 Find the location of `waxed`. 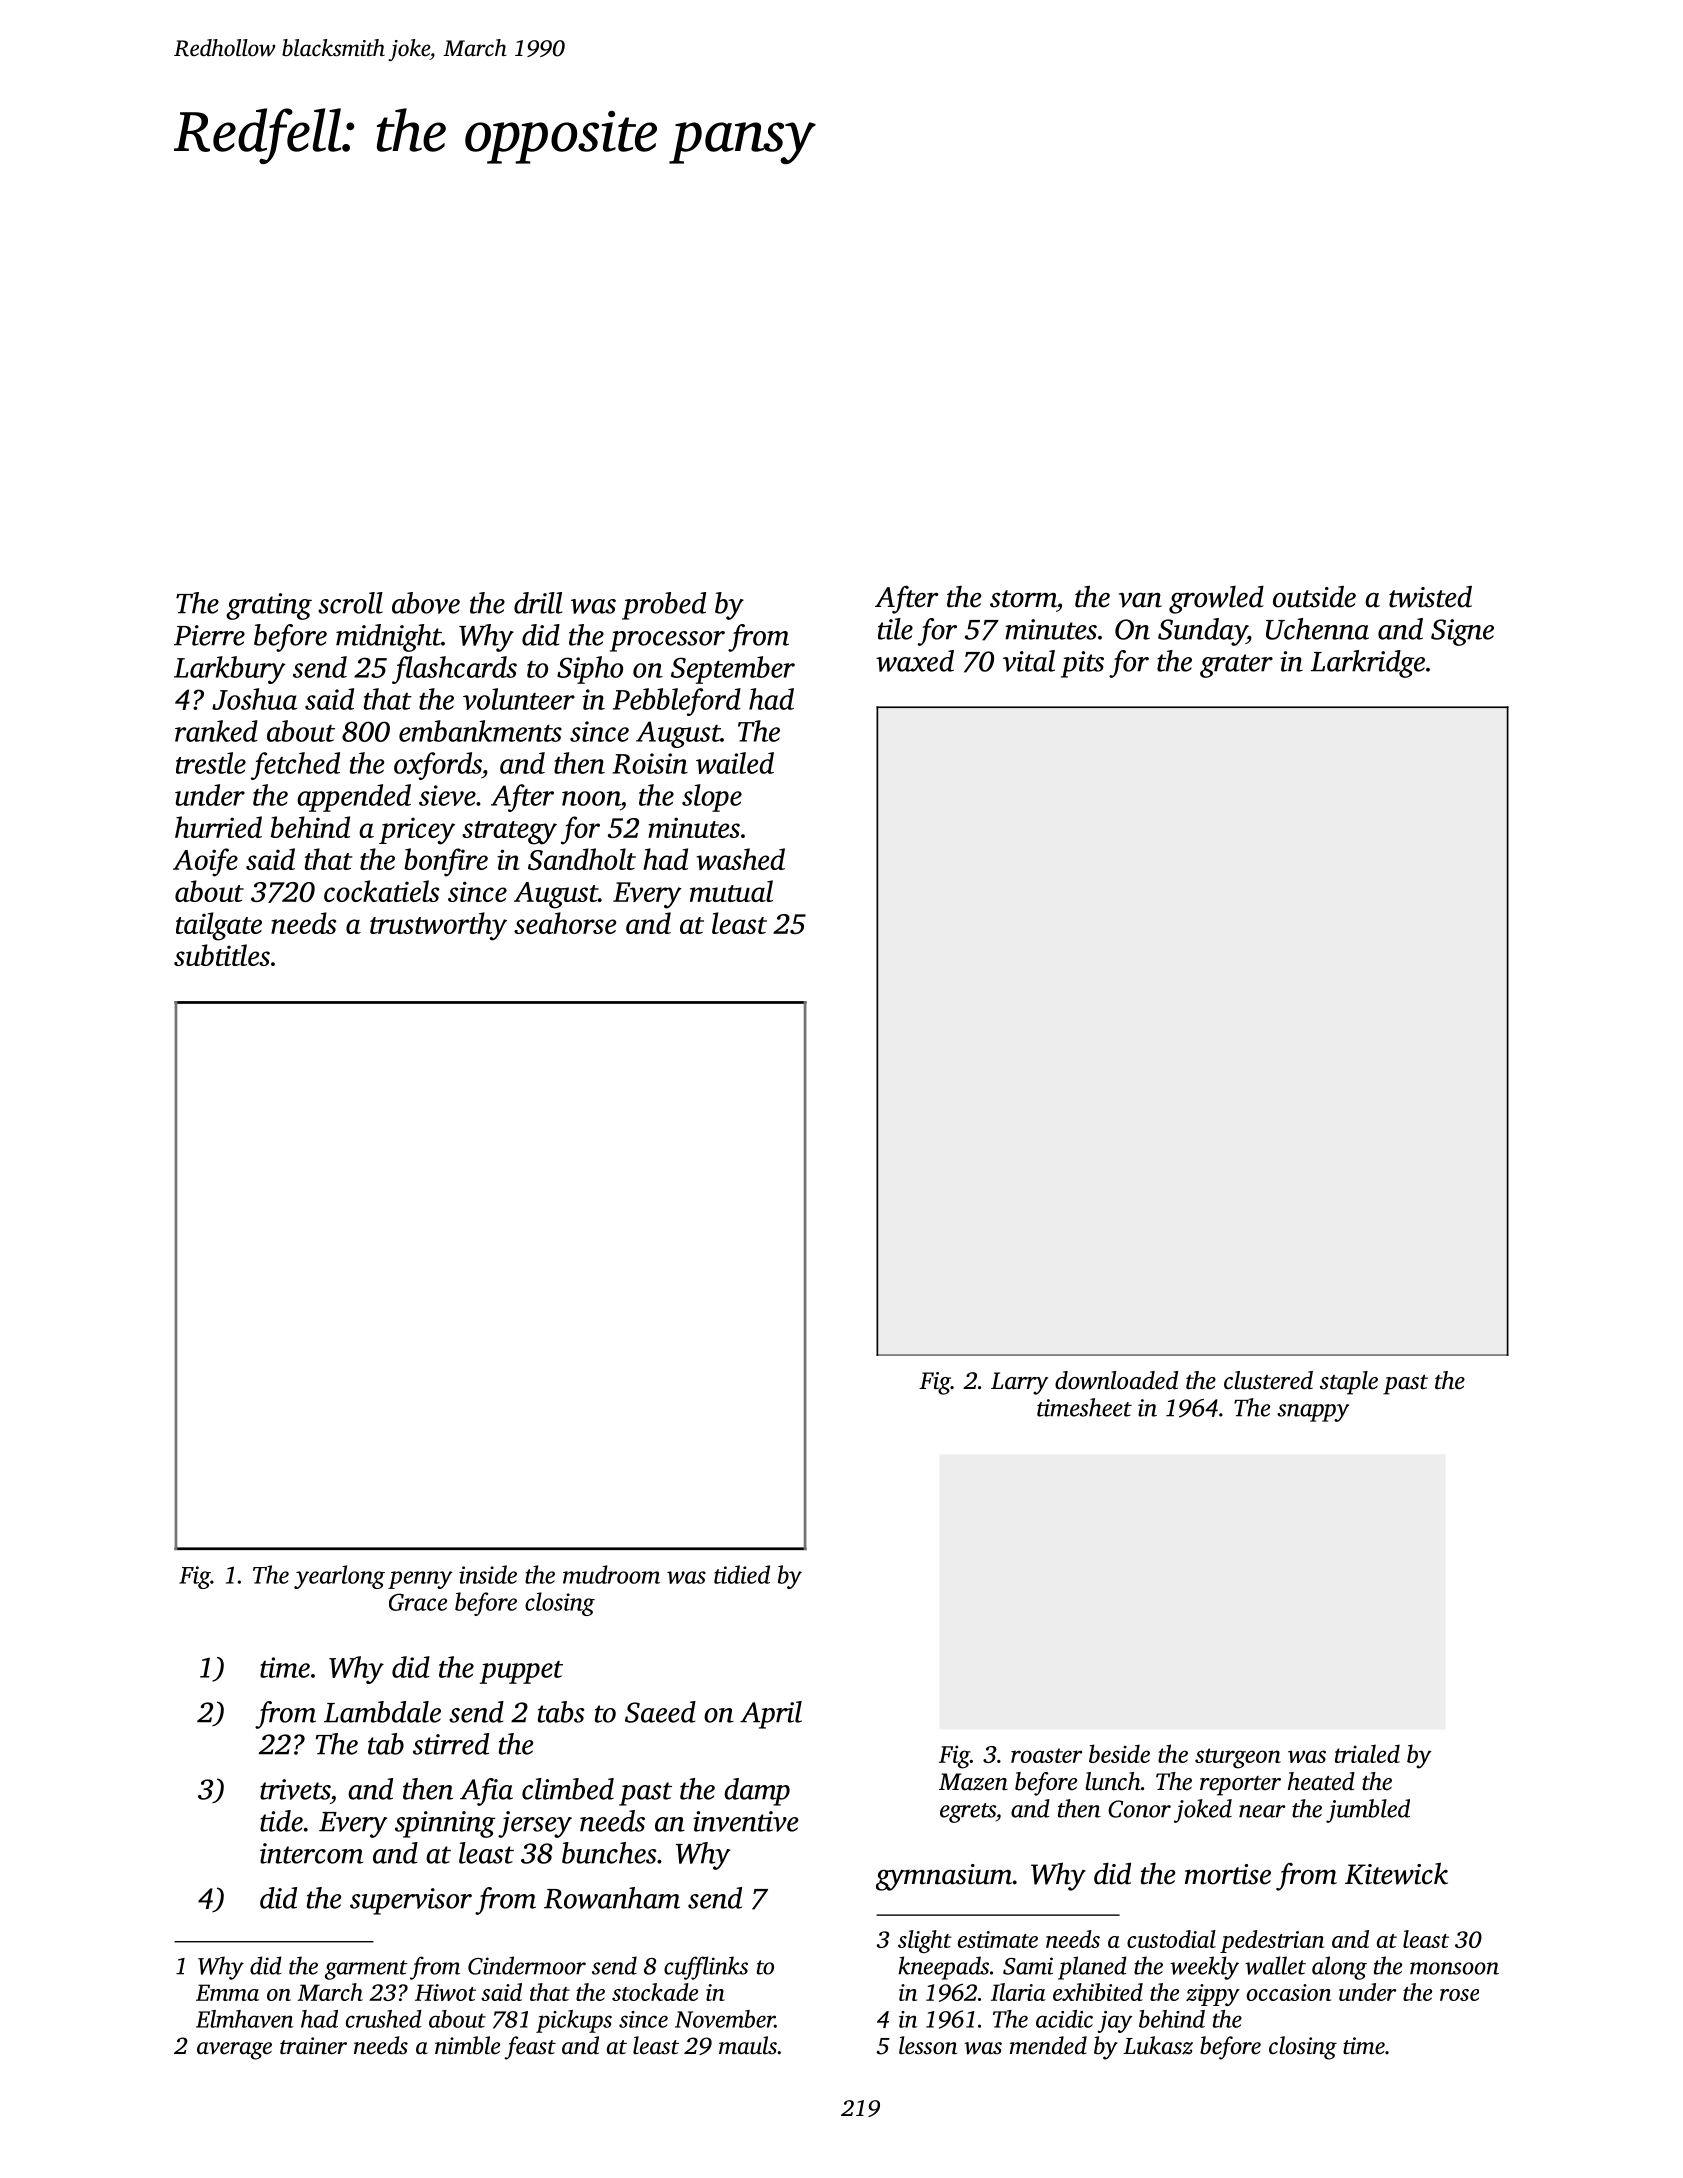

waxed is located at coordinates (915, 661).
